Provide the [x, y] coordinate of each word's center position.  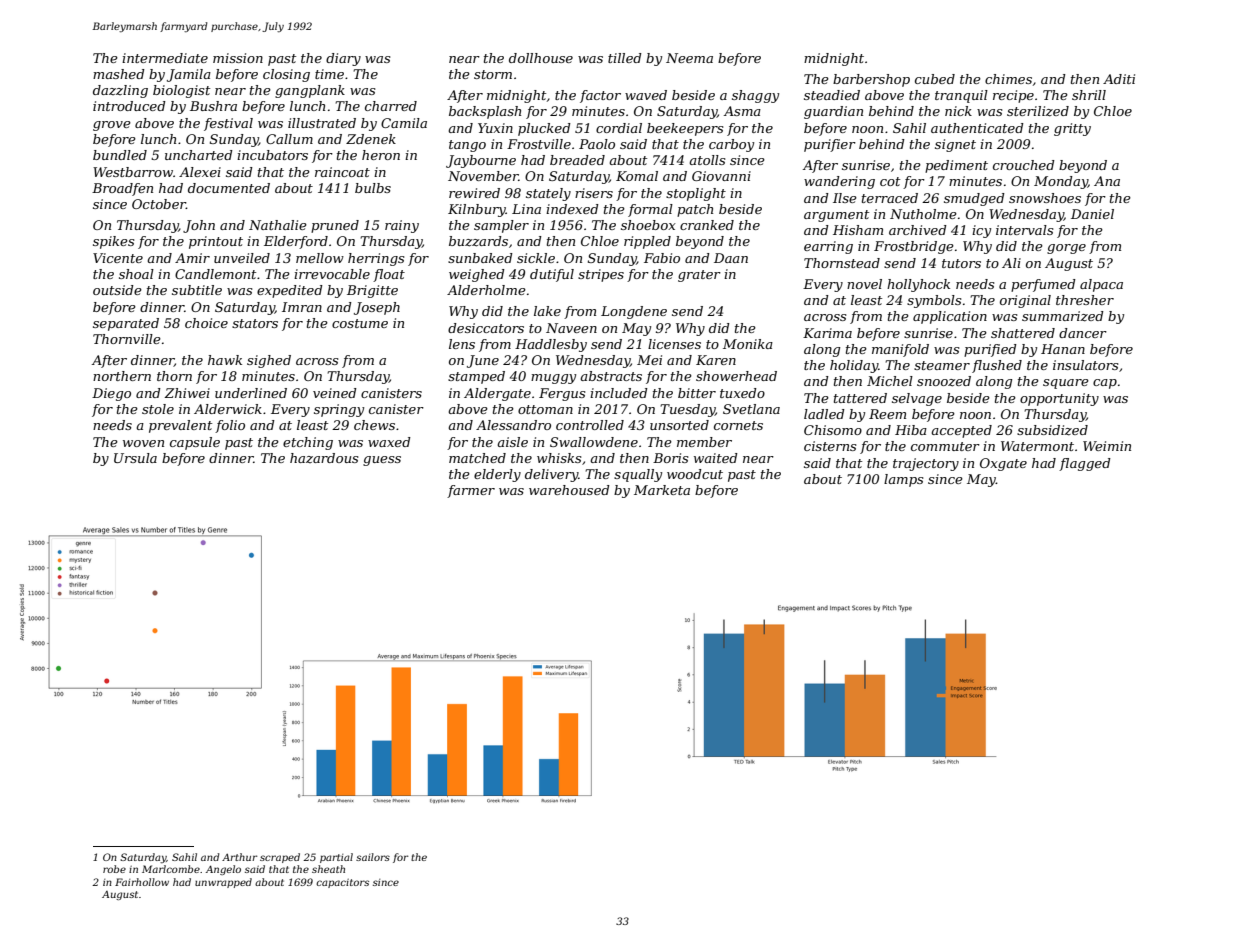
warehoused [569, 490]
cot [890, 181]
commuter [945, 446]
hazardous [324, 458]
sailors [373, 857]
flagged [1085, 464]
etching [308, 443]
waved [646, 95]
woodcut [695, 474]
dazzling [120, 91]
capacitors [342, 883]
